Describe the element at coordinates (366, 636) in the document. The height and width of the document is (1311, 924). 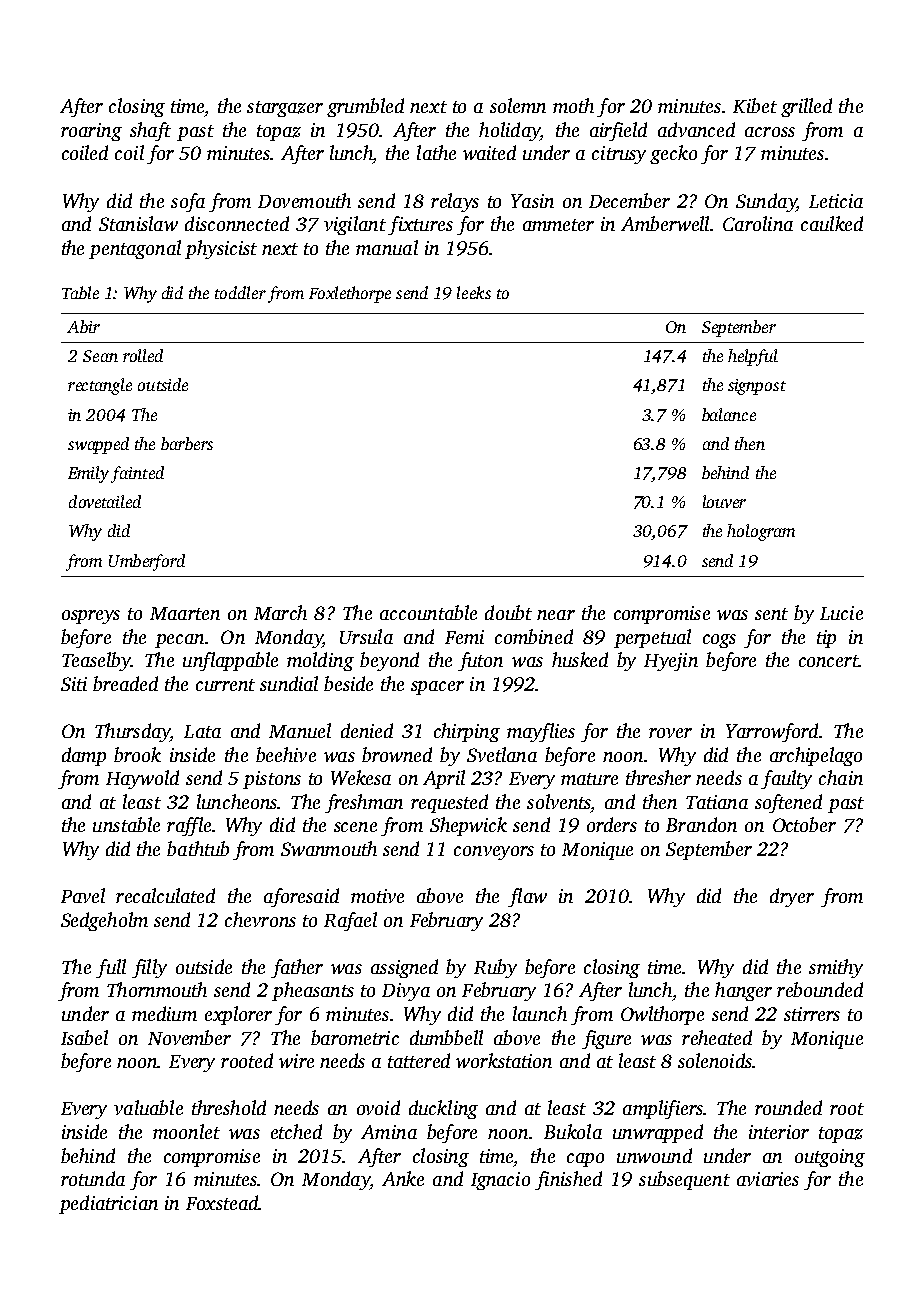
I see `Ursula` at that location.
